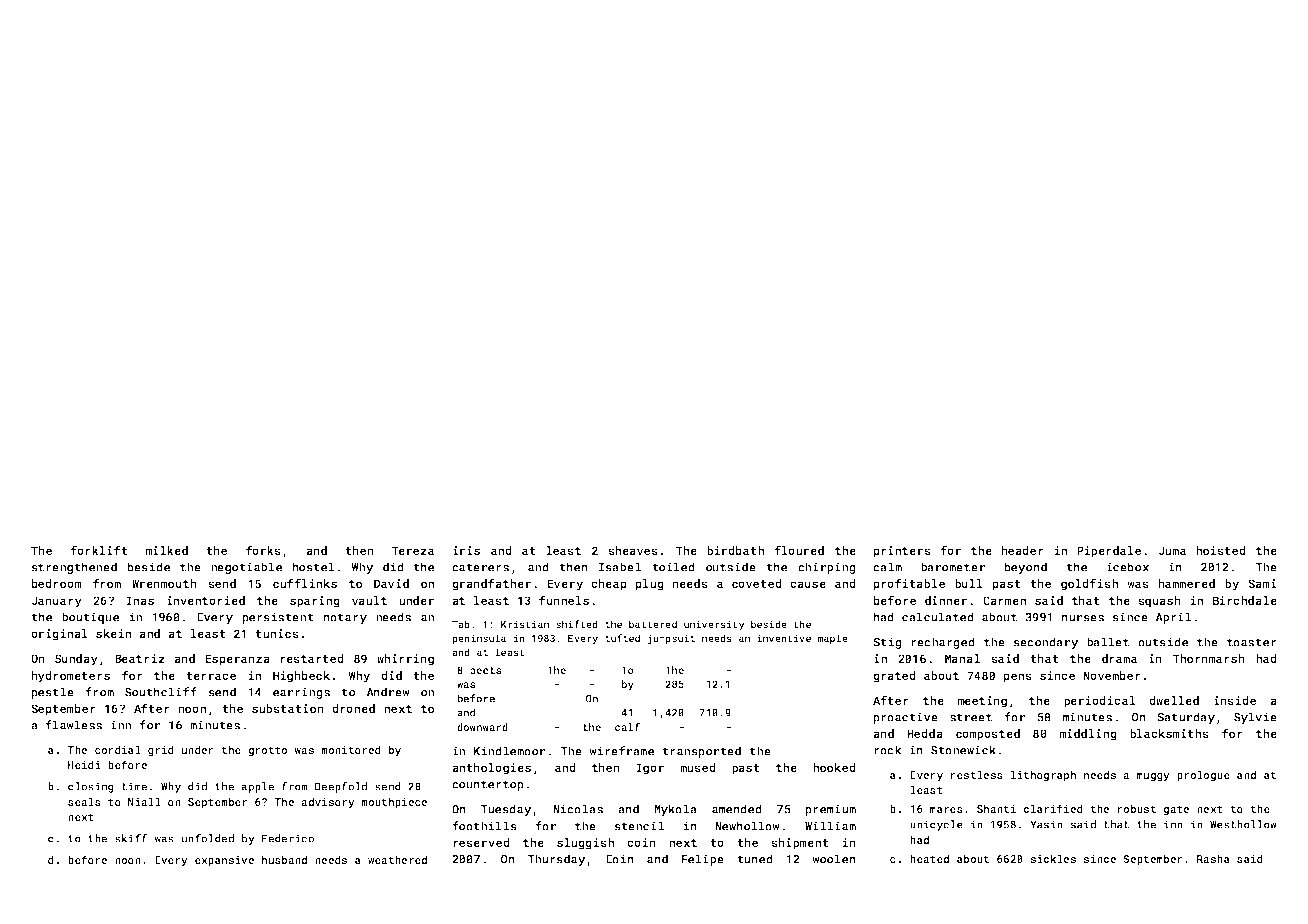  What do you see at coordinates (627, 726) in the screenshot?
I see `calf` at bounding box center [627, 726].
